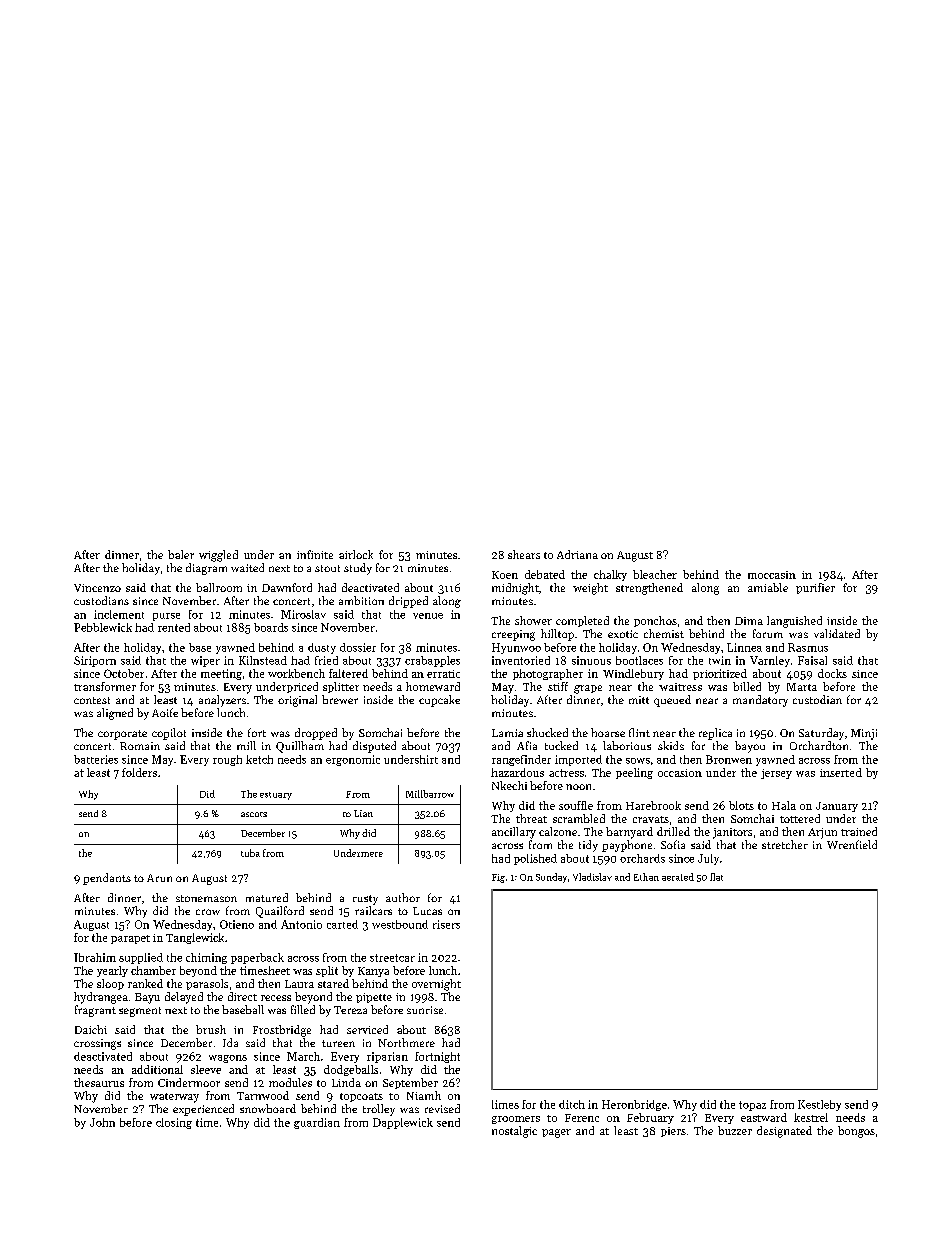 Image resolution: width=952 pixels, height=1233 pixels. What do you see at coordinates (852, 844) in the screenshot?
I see `Wrenfield` at bounding box center [852, 844].
